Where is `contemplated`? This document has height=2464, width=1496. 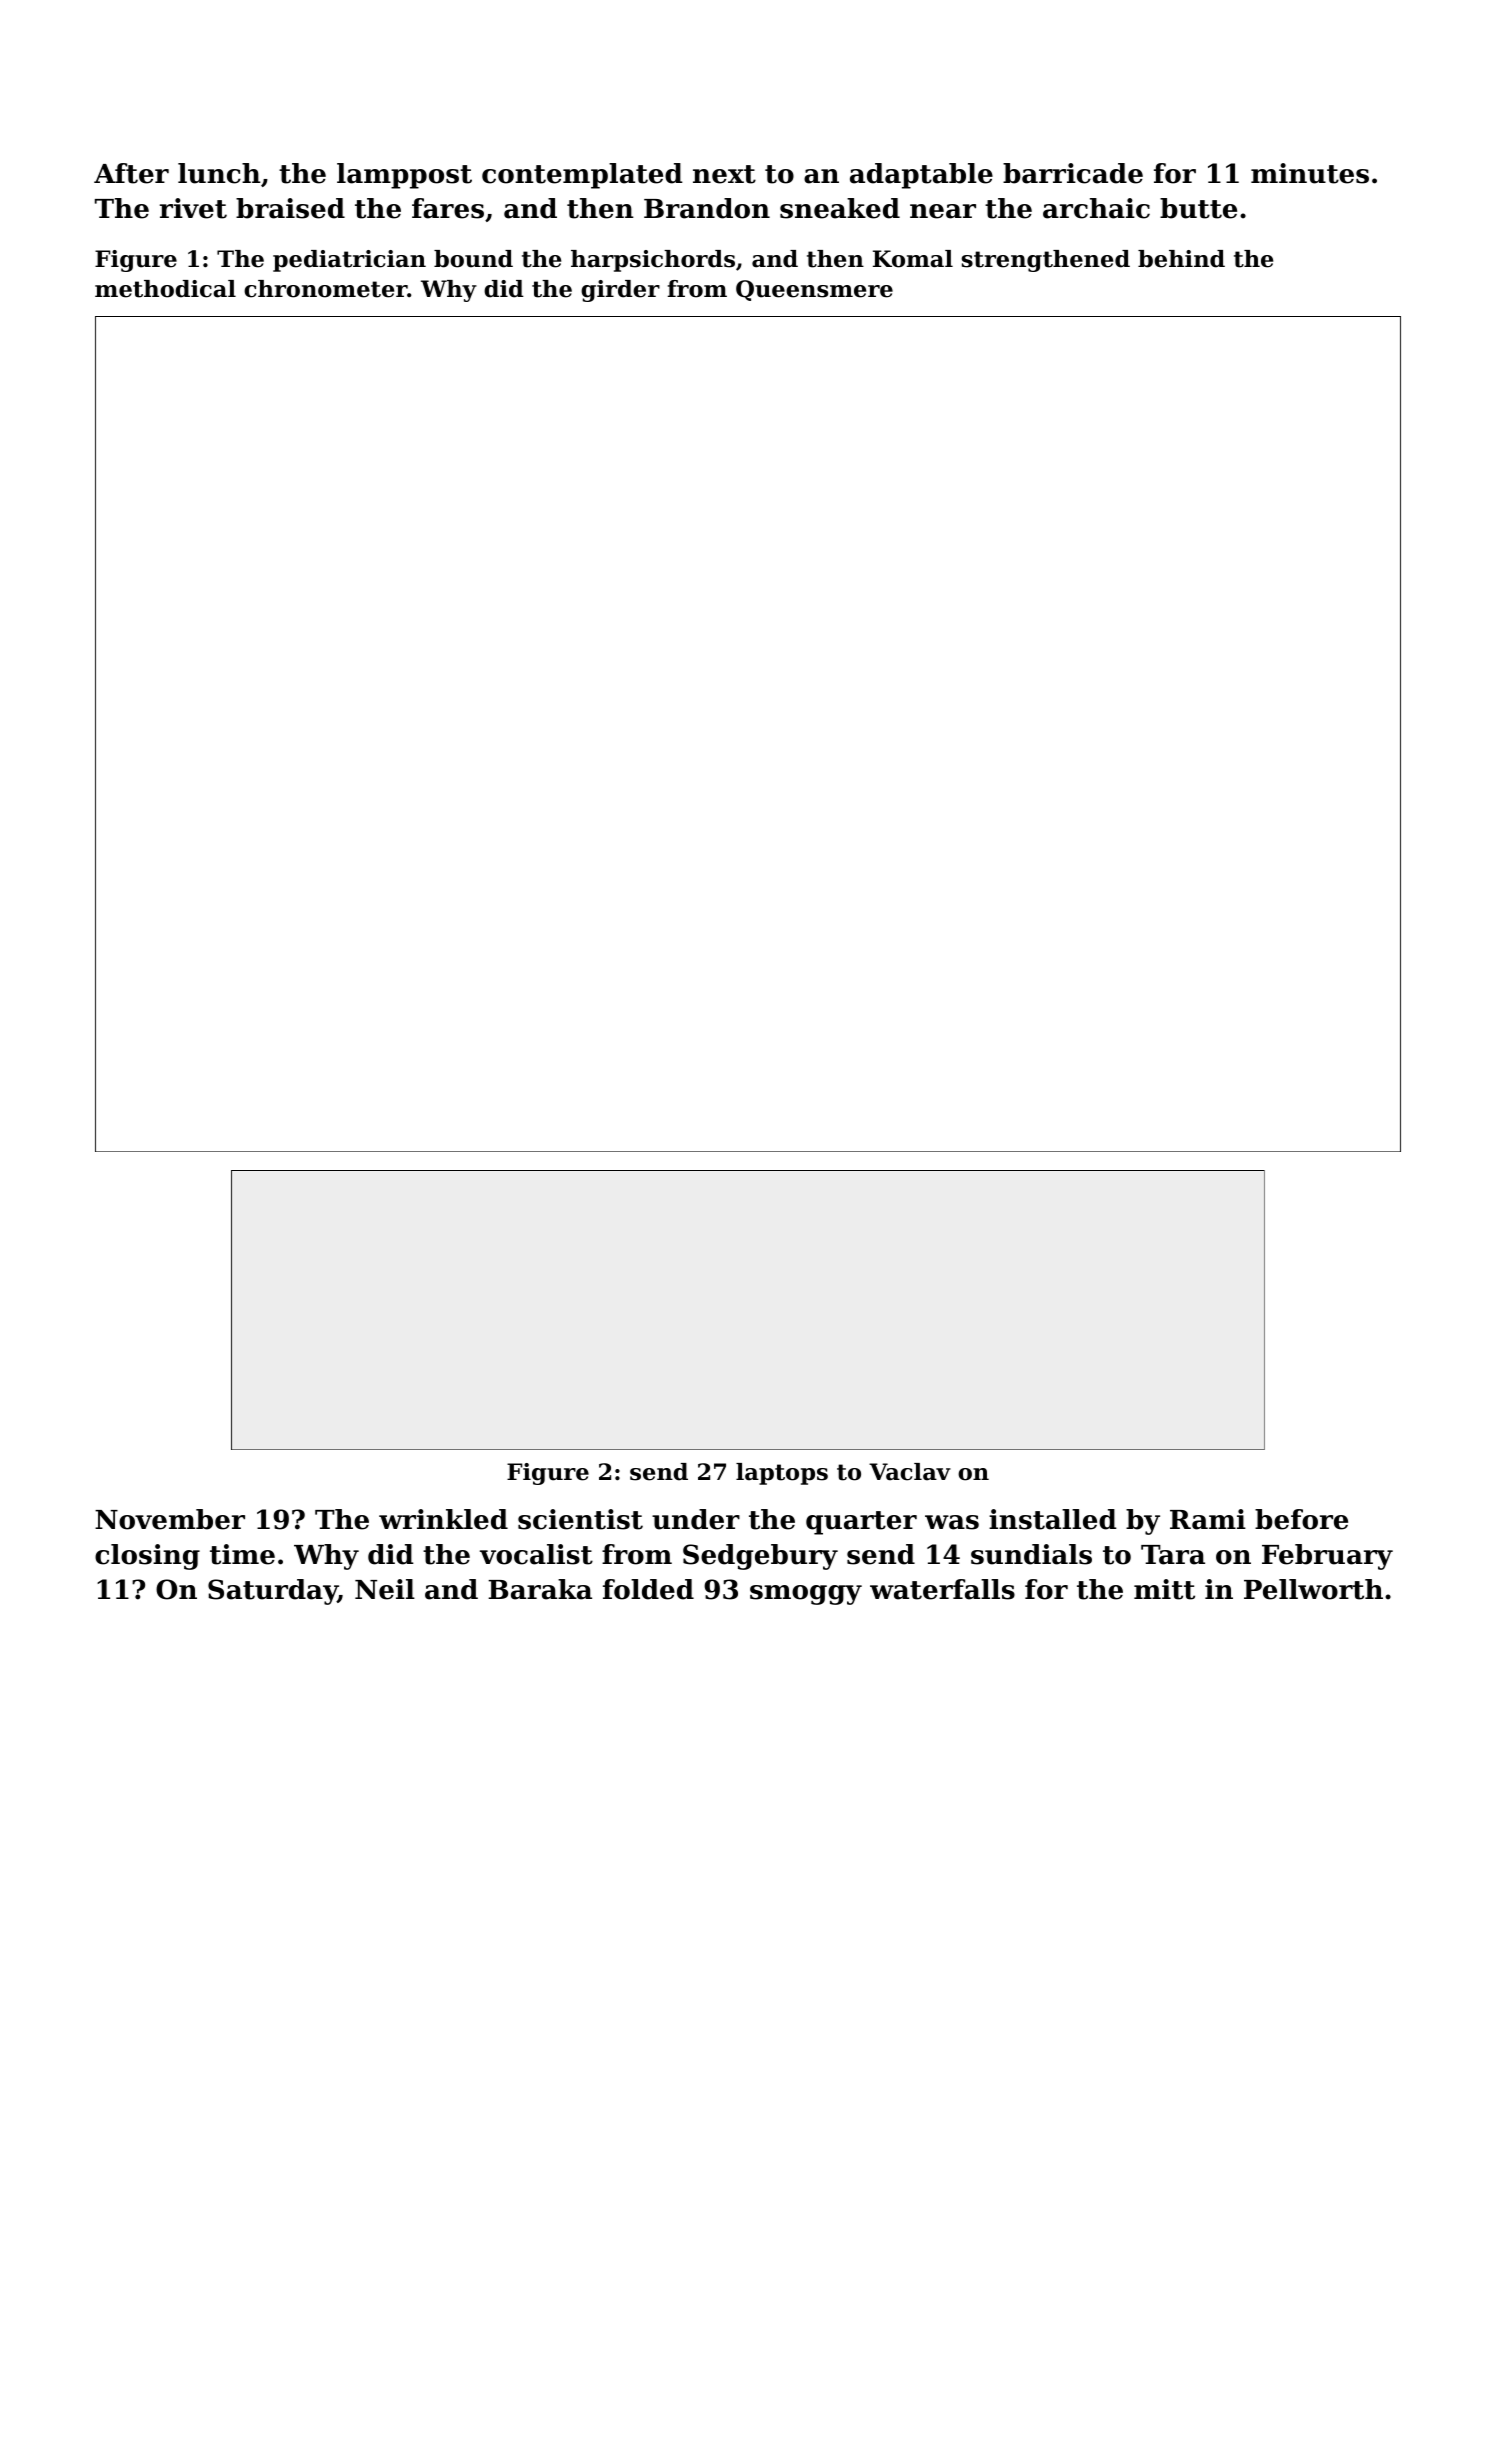
contemplated is located at coordinates (582, 176).
